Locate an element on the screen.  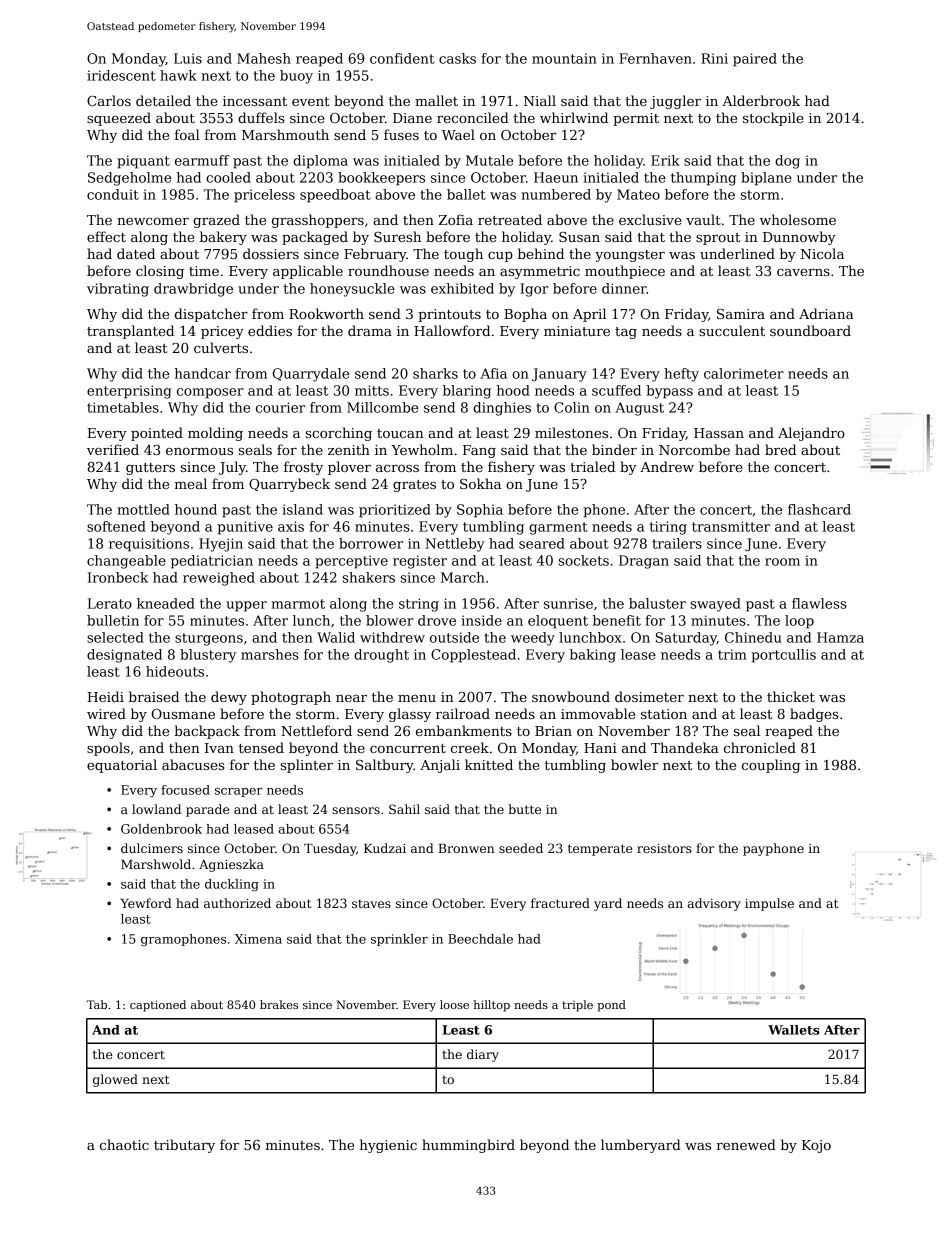
Thandeka is located at coordinates (685, 747).
